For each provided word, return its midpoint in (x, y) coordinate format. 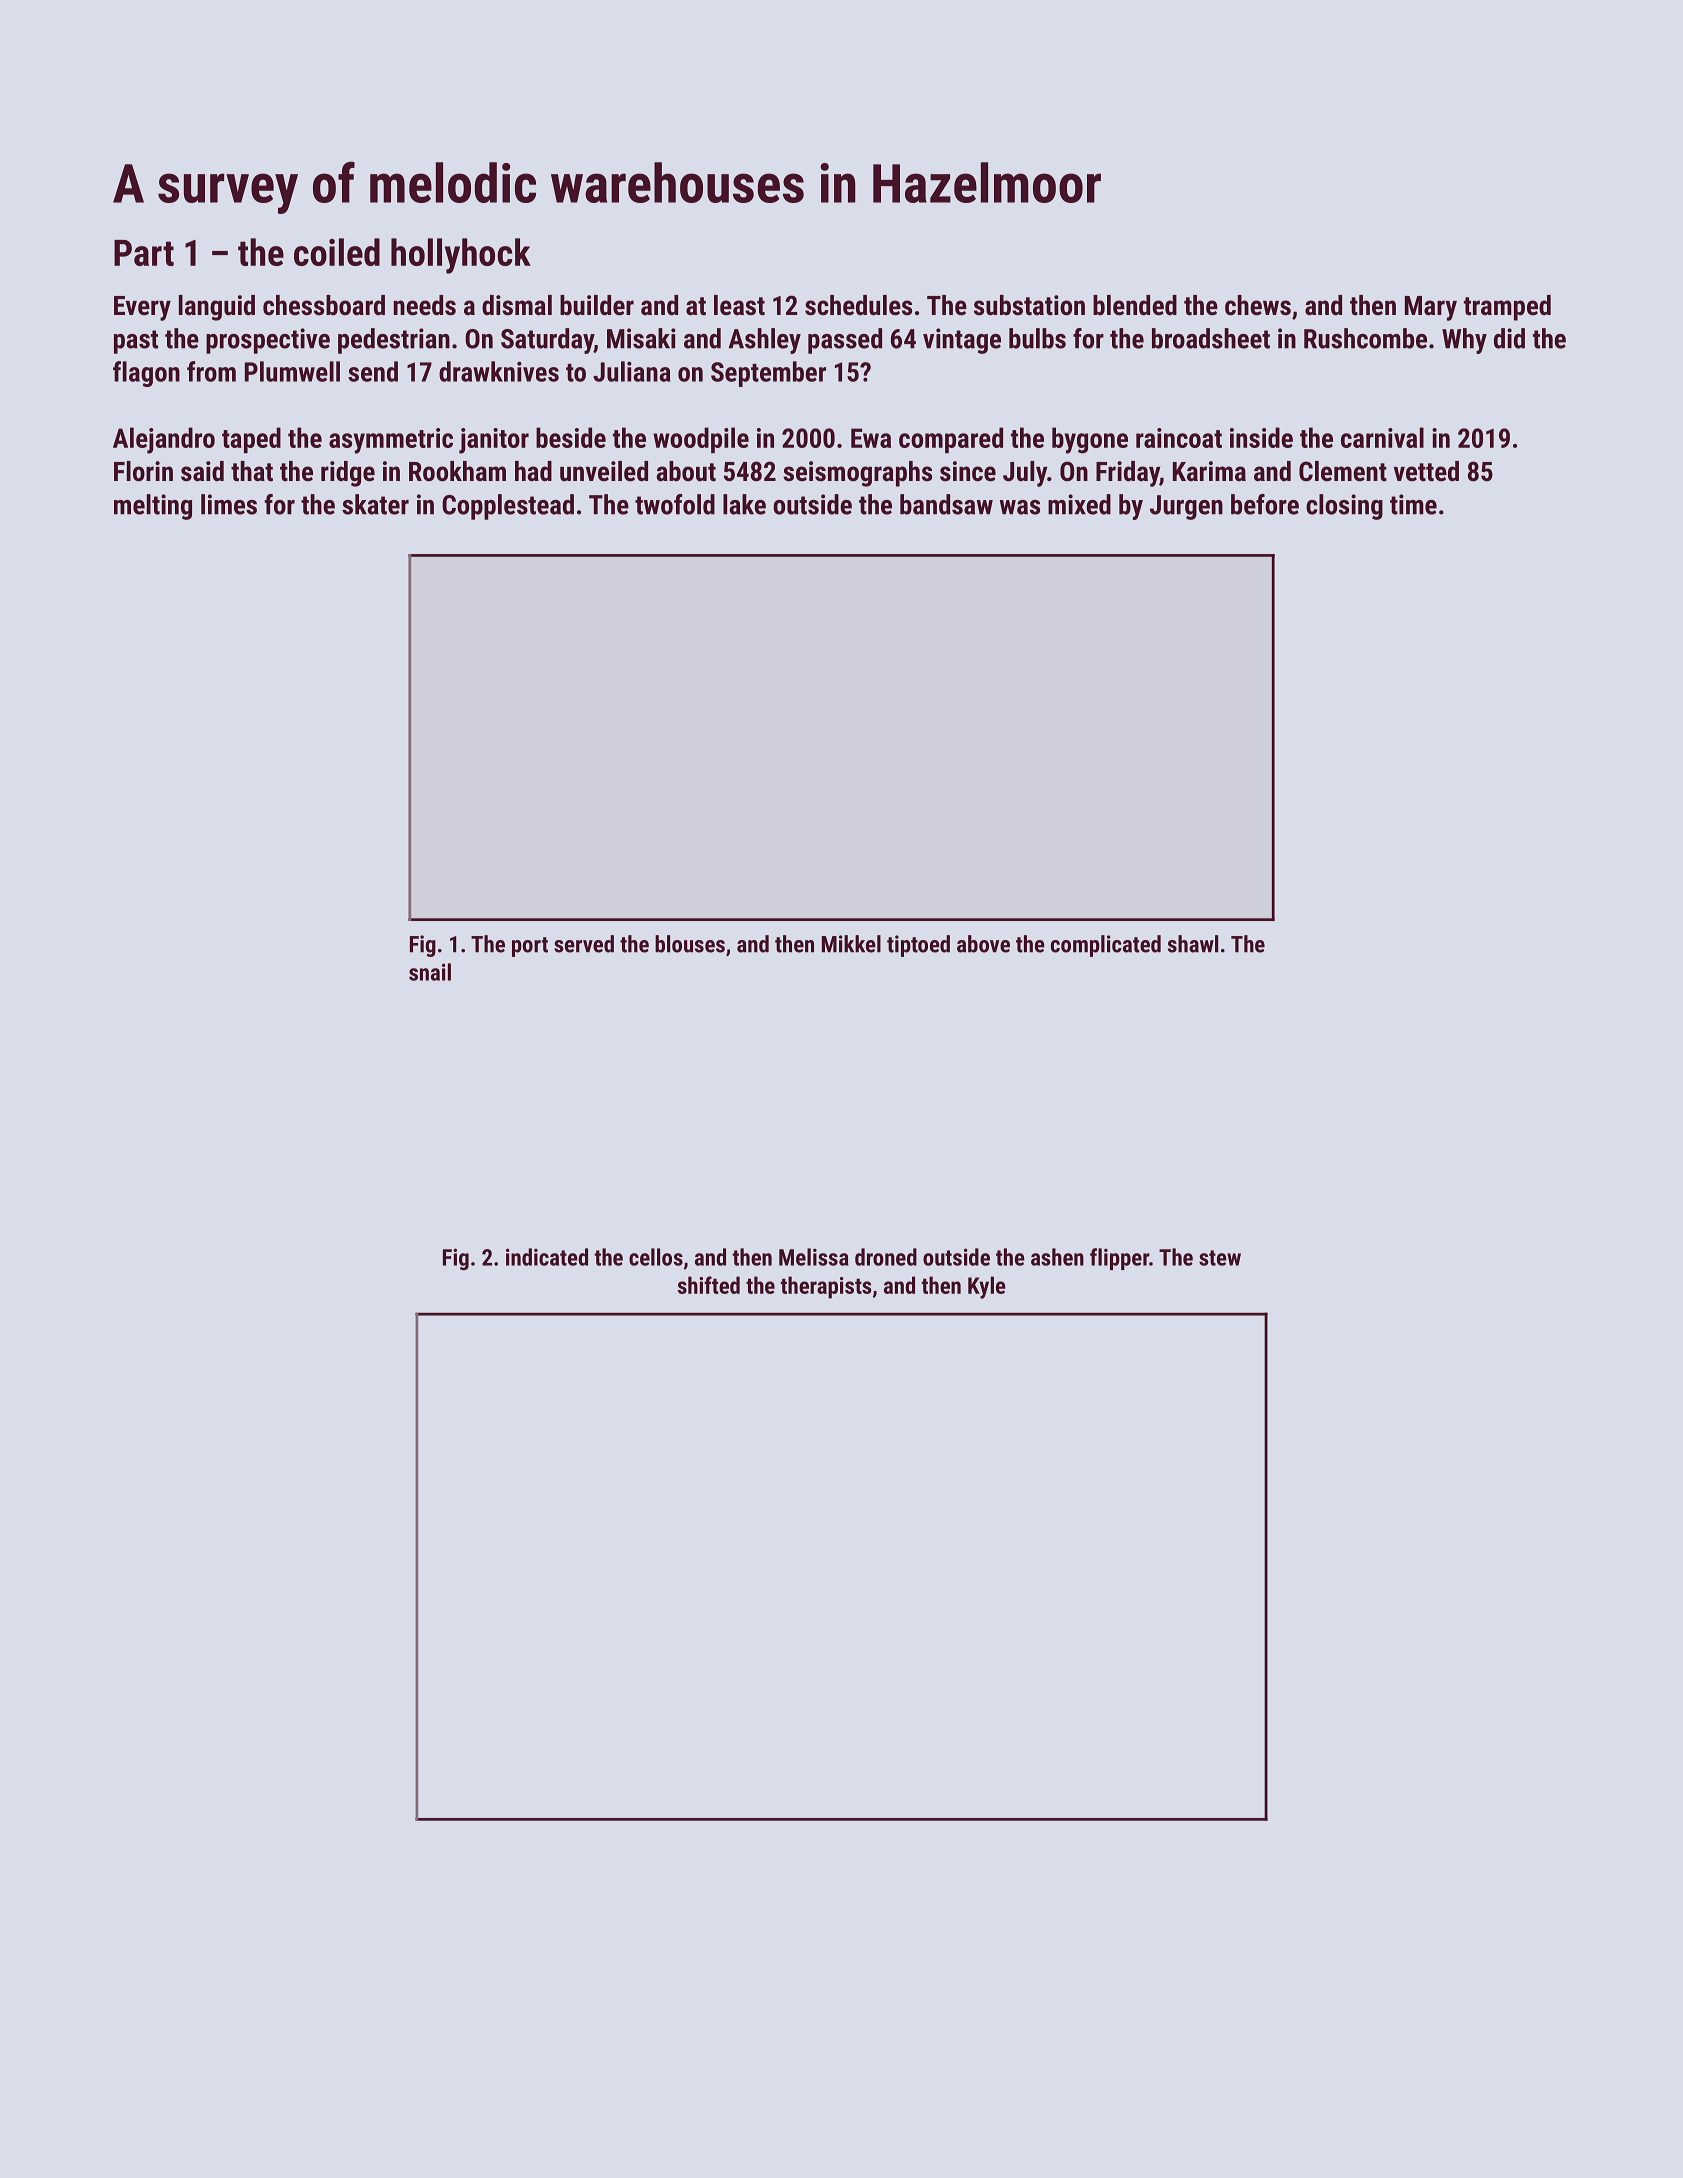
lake (744, 504)
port (530, 947)
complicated (1106, 946)
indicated (547, 1257)
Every (142, 308)
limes (229, 504)
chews (1258, 305)
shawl (1193, 944)
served (584, 944)
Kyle (987, 1287)
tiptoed (918, 946)
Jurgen (1186, 507)
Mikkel (851, 944)
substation (1029, 305)
